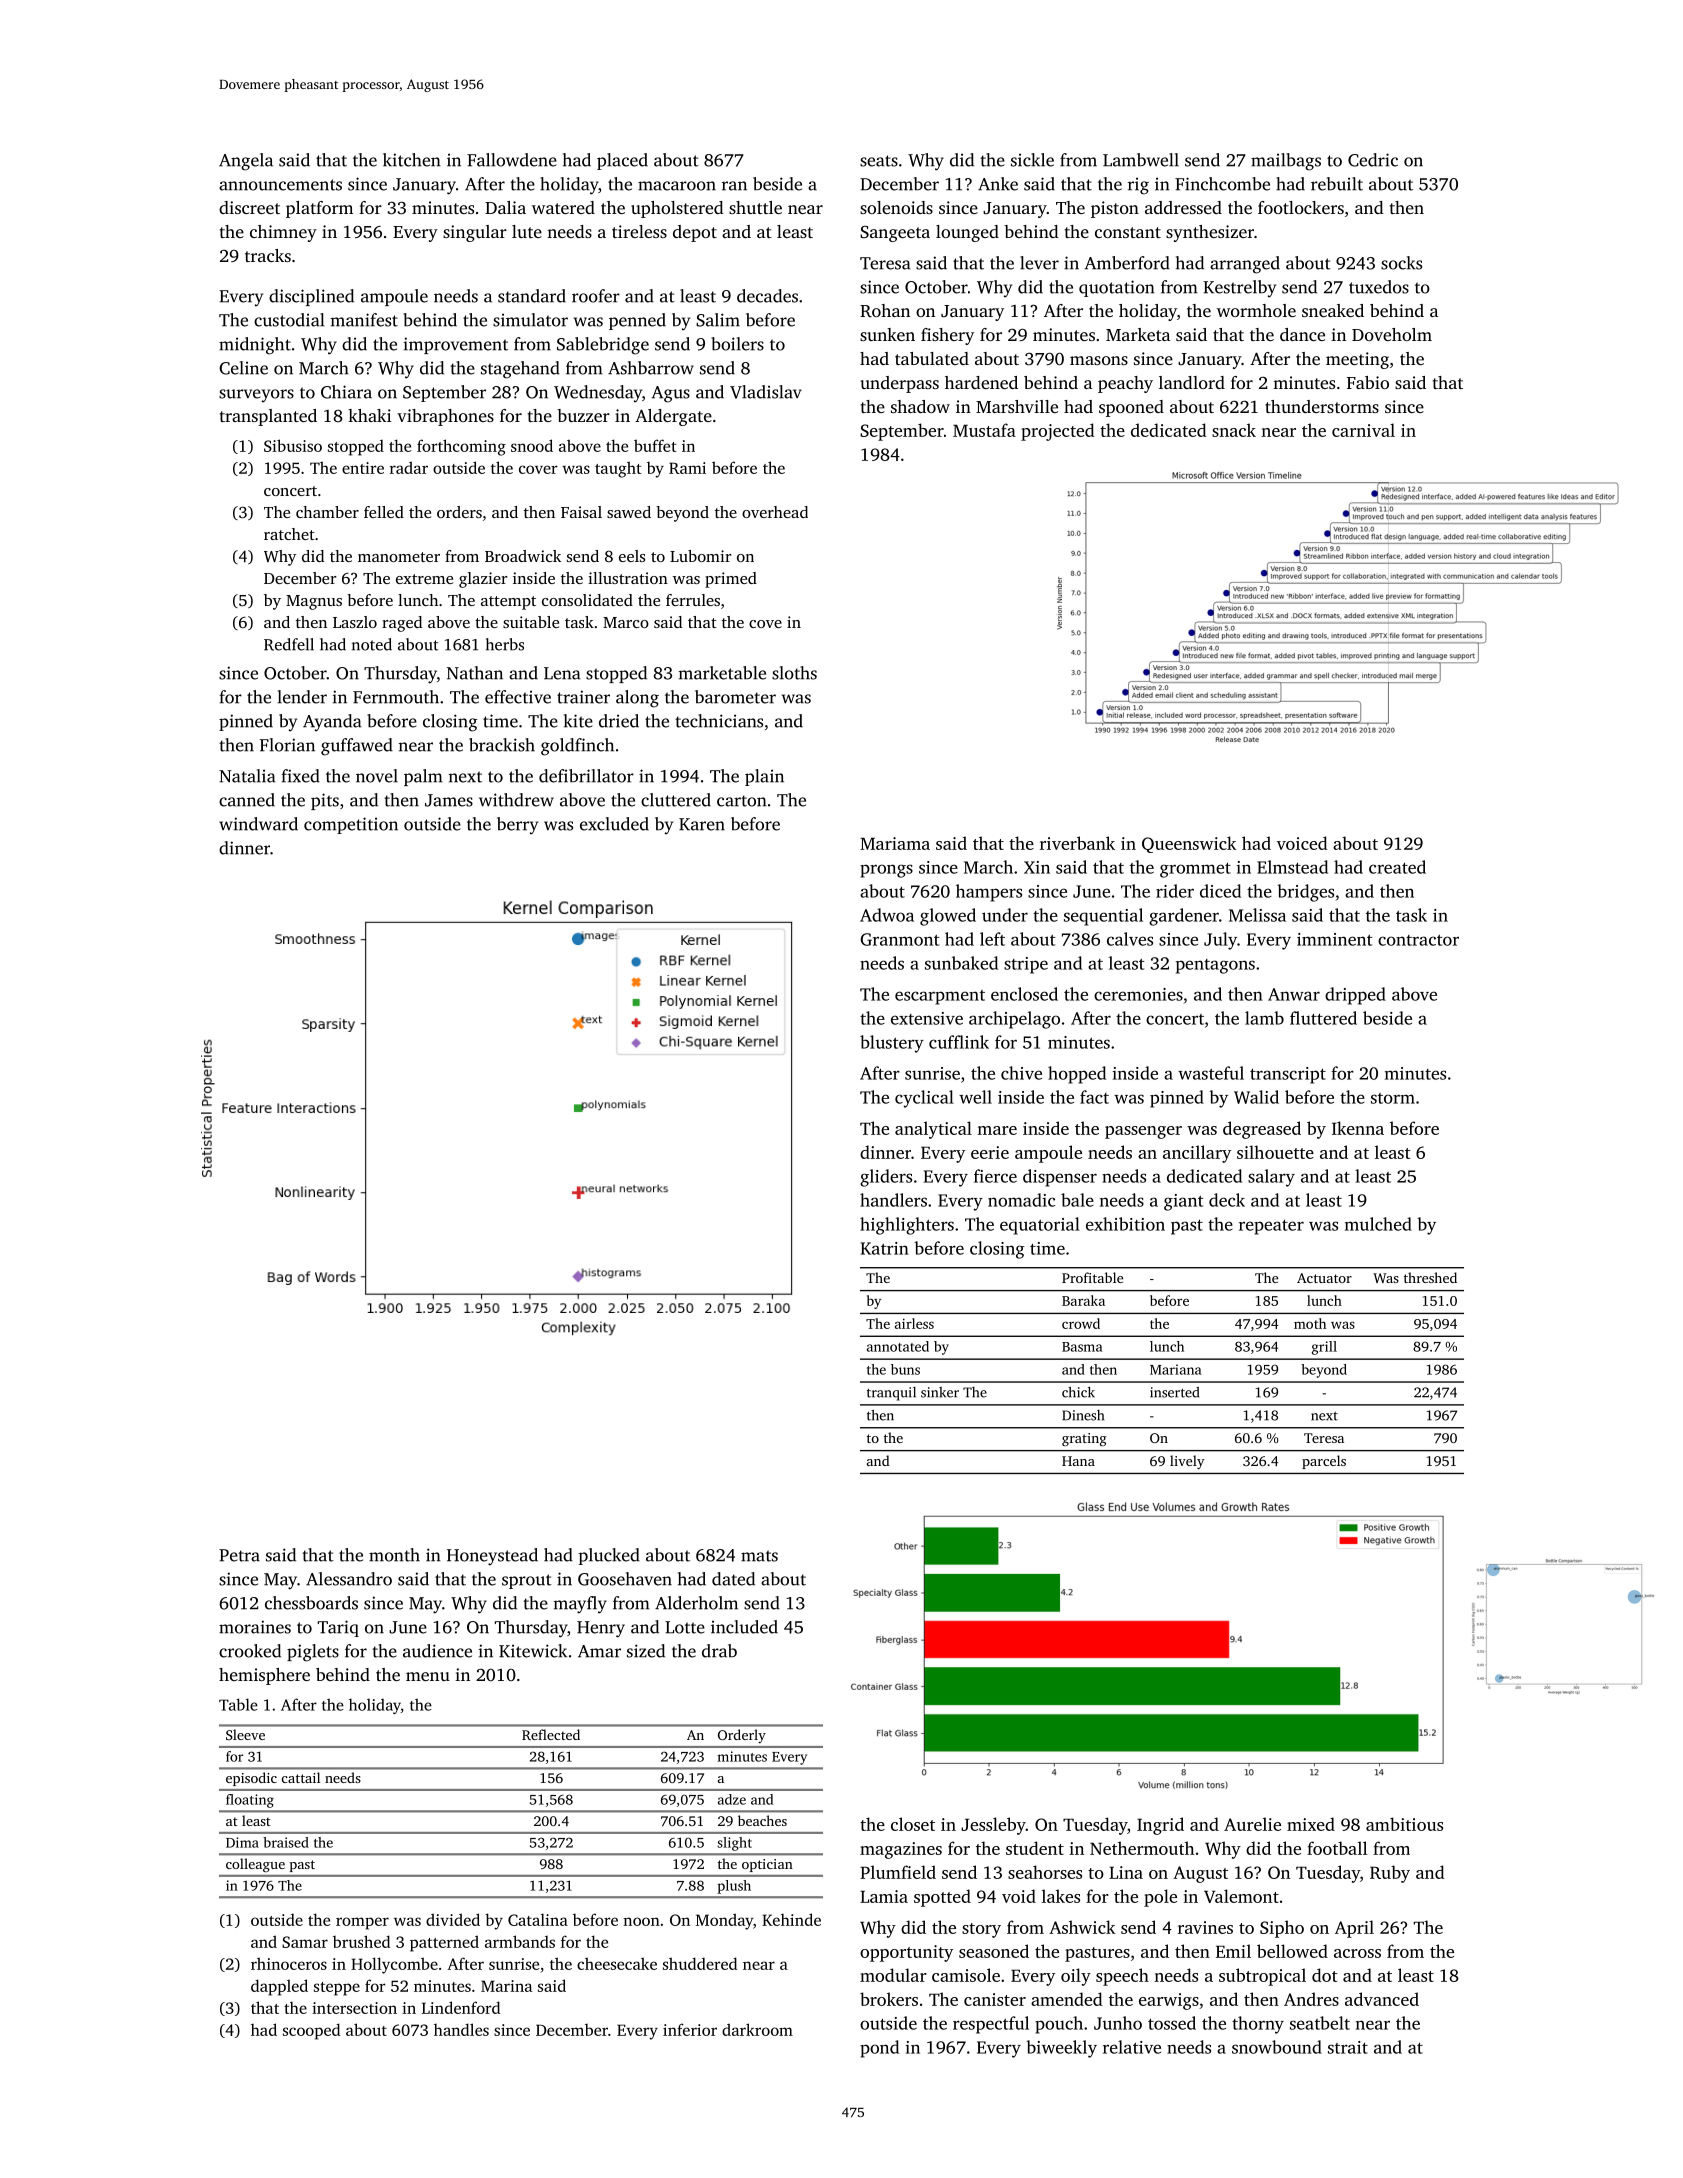 This screenshot has width=1683, height=2178. I want to click on Vladislav, so click(766, 392).
